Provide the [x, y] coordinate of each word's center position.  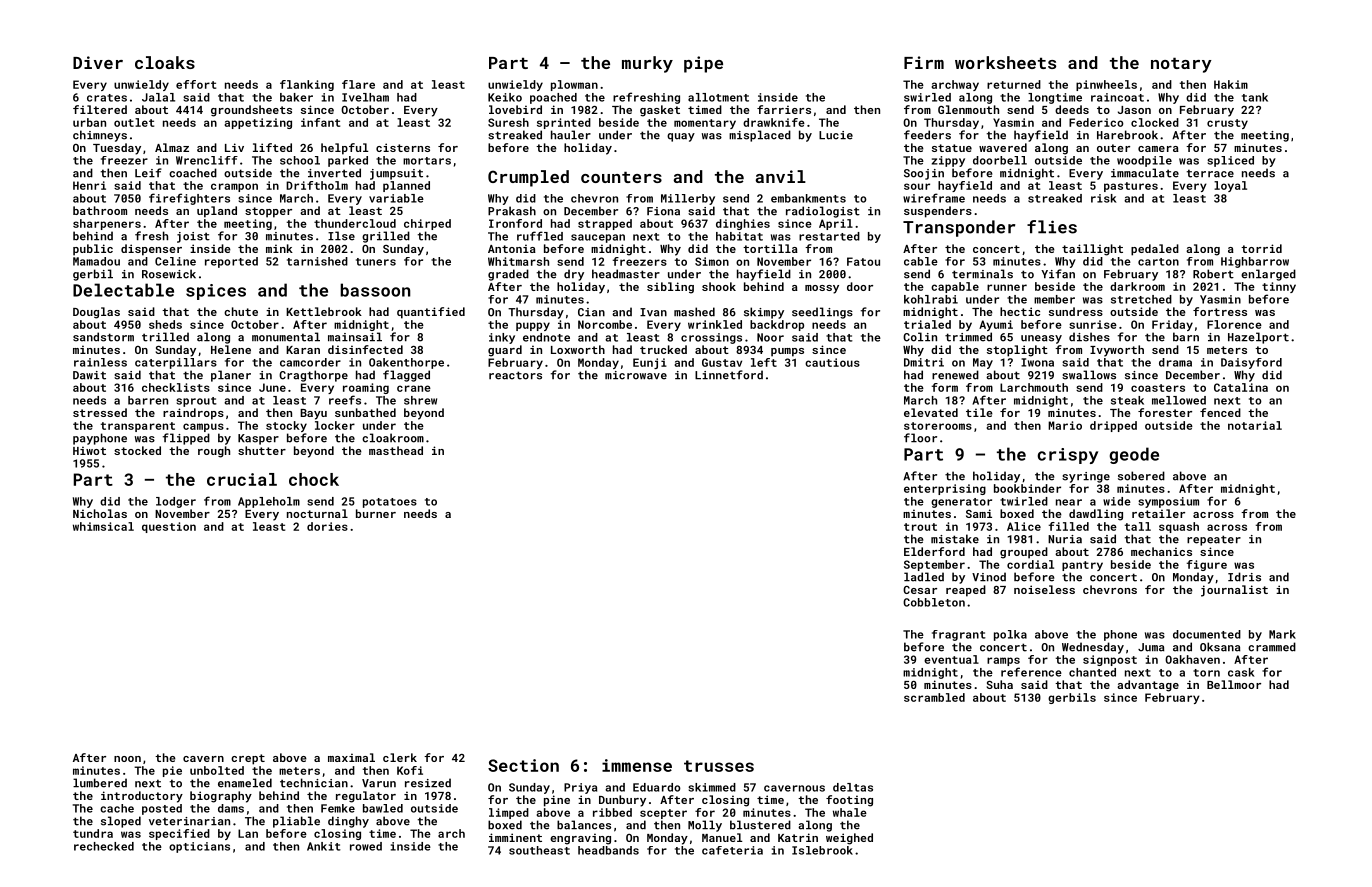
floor [920, 438]
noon [127, 759]
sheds [165, 324]
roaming [366, 388]
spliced [1230, 161]
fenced [1220, 412]
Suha [1000, 684]
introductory [142, 797]
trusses [719, 766]
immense [637, 765]
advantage [1148, 686]
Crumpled [528, 178]
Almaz [172, 147]
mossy [822, 289]
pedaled [1155, 250]
